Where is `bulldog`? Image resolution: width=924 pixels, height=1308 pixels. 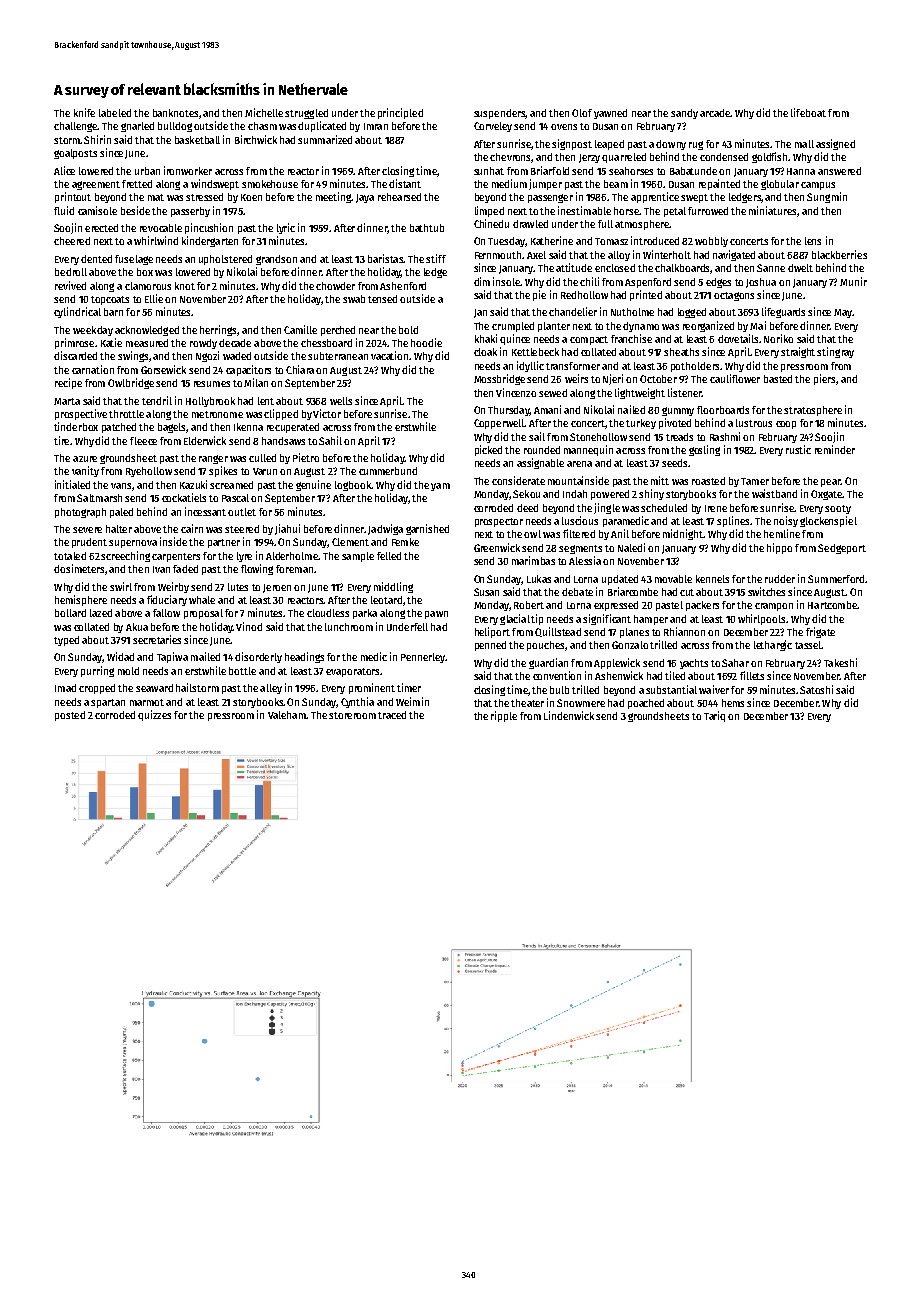
bulldog is located at coordinates (175, 127).
